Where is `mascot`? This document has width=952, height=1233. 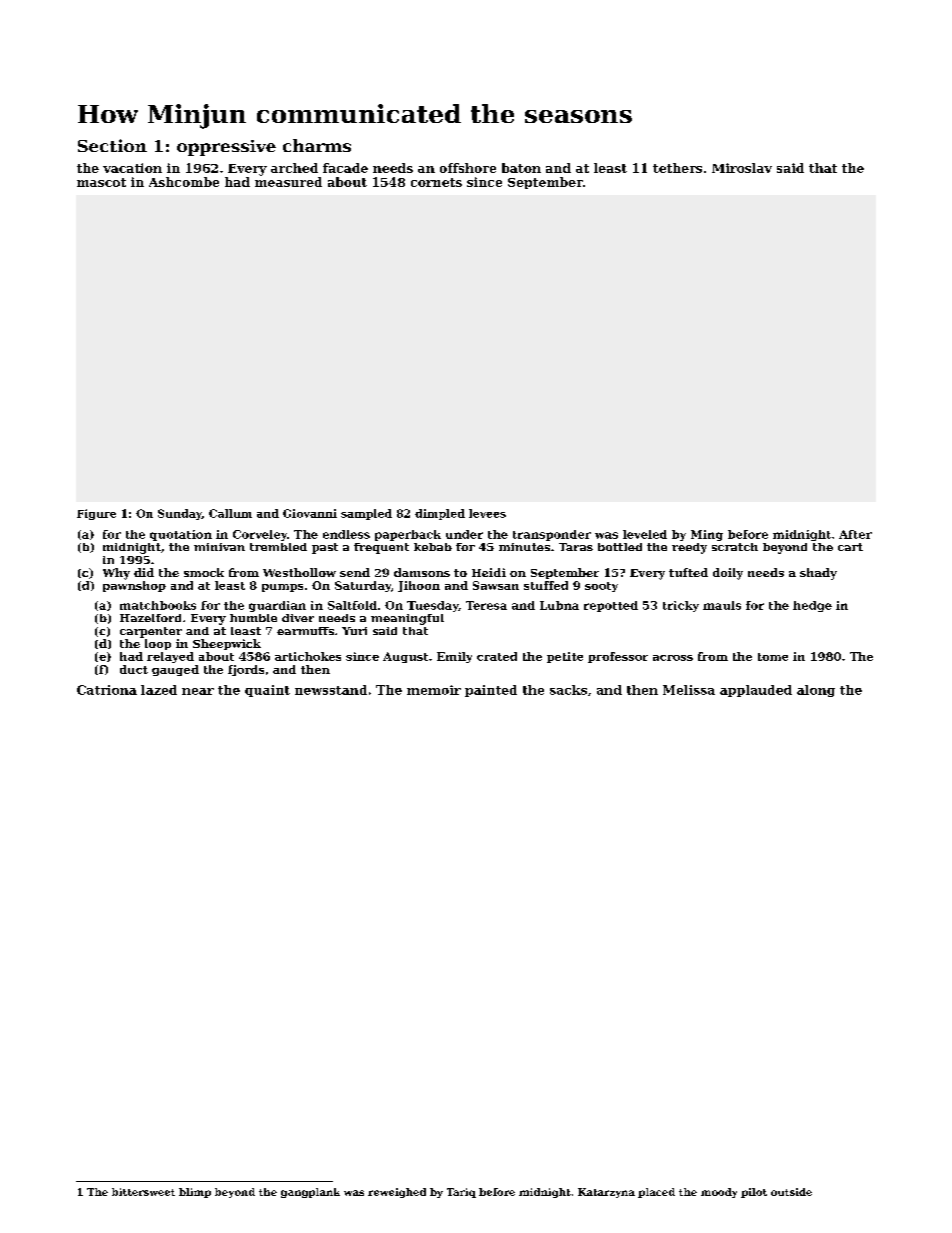 mascot is located at coordinates (101, 182).
